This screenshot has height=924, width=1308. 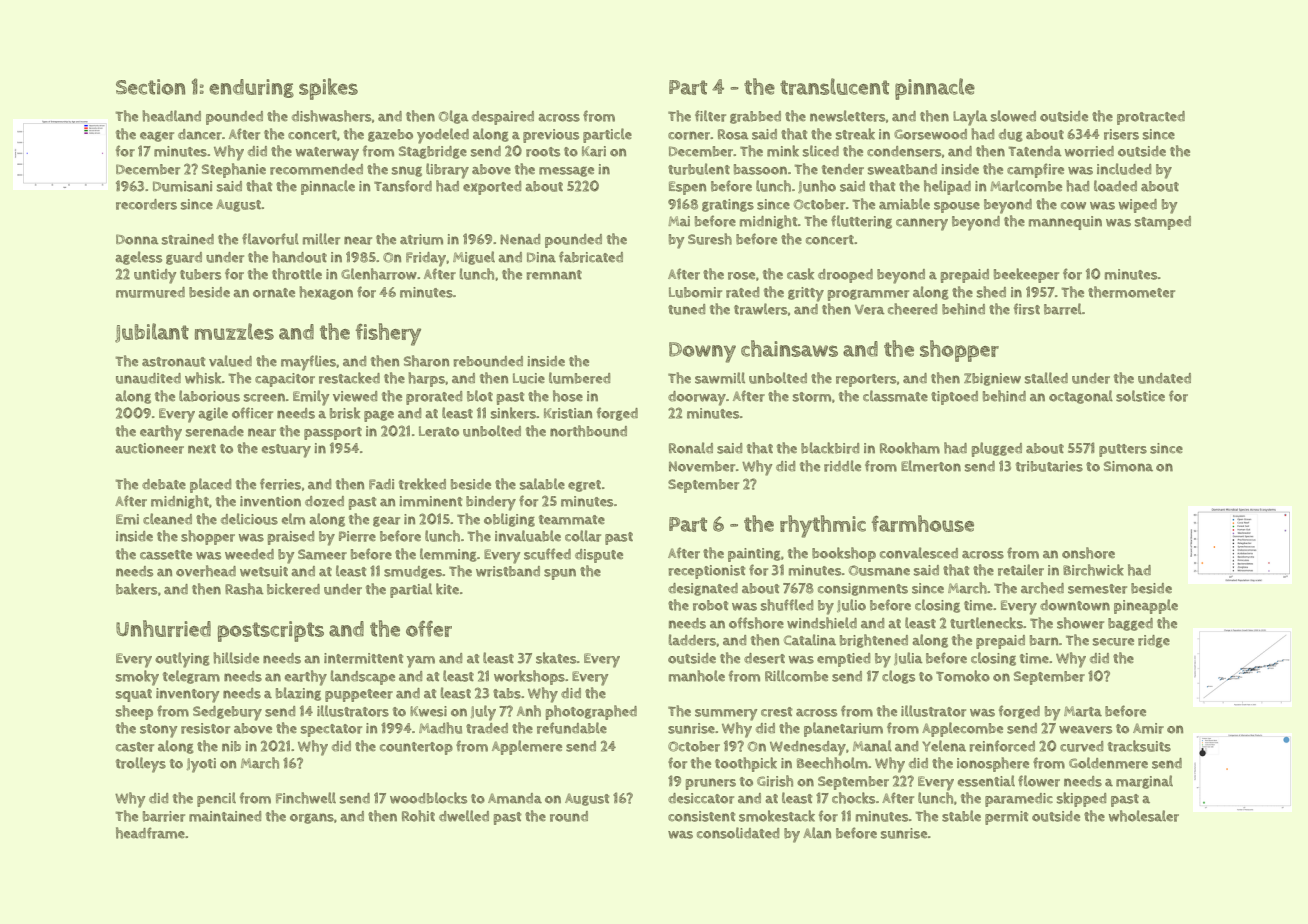 I want to click on Finchwell, so click(x=306, y=798).
